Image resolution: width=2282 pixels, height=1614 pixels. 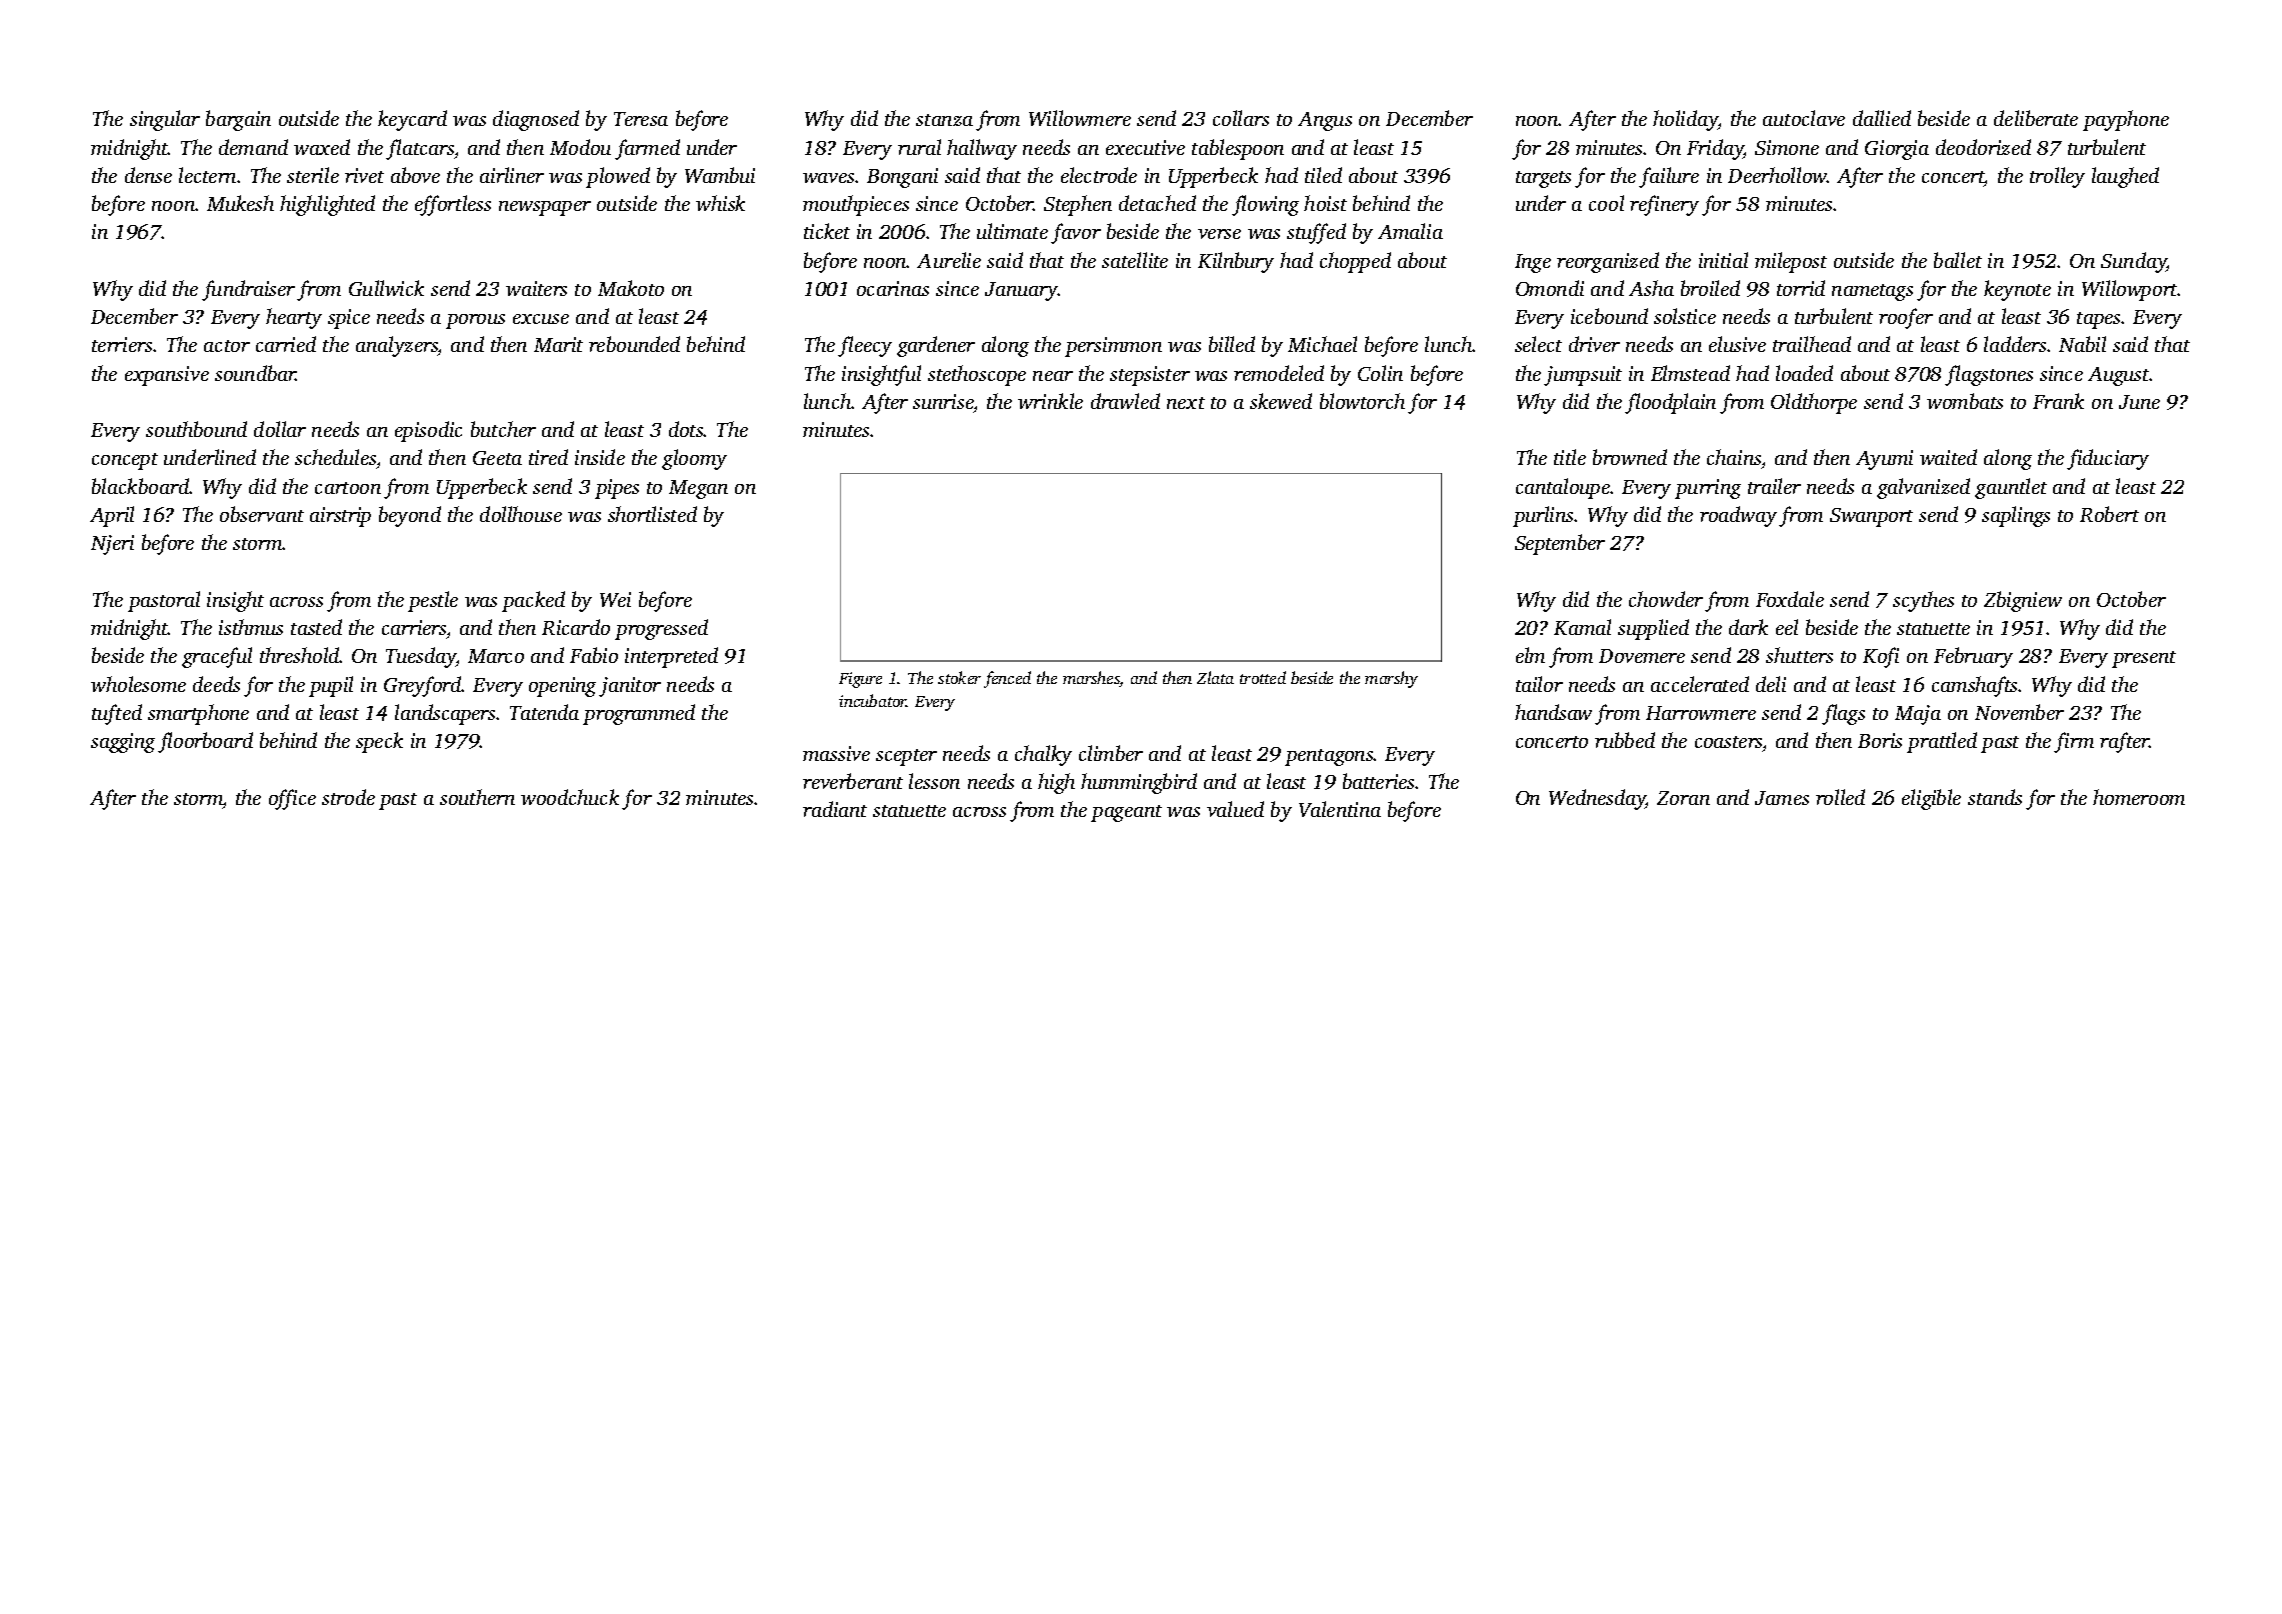 What do you see at coordinates (1186, 403) in the screenshot?
I see `next` at bounding box center [1186, 403].
